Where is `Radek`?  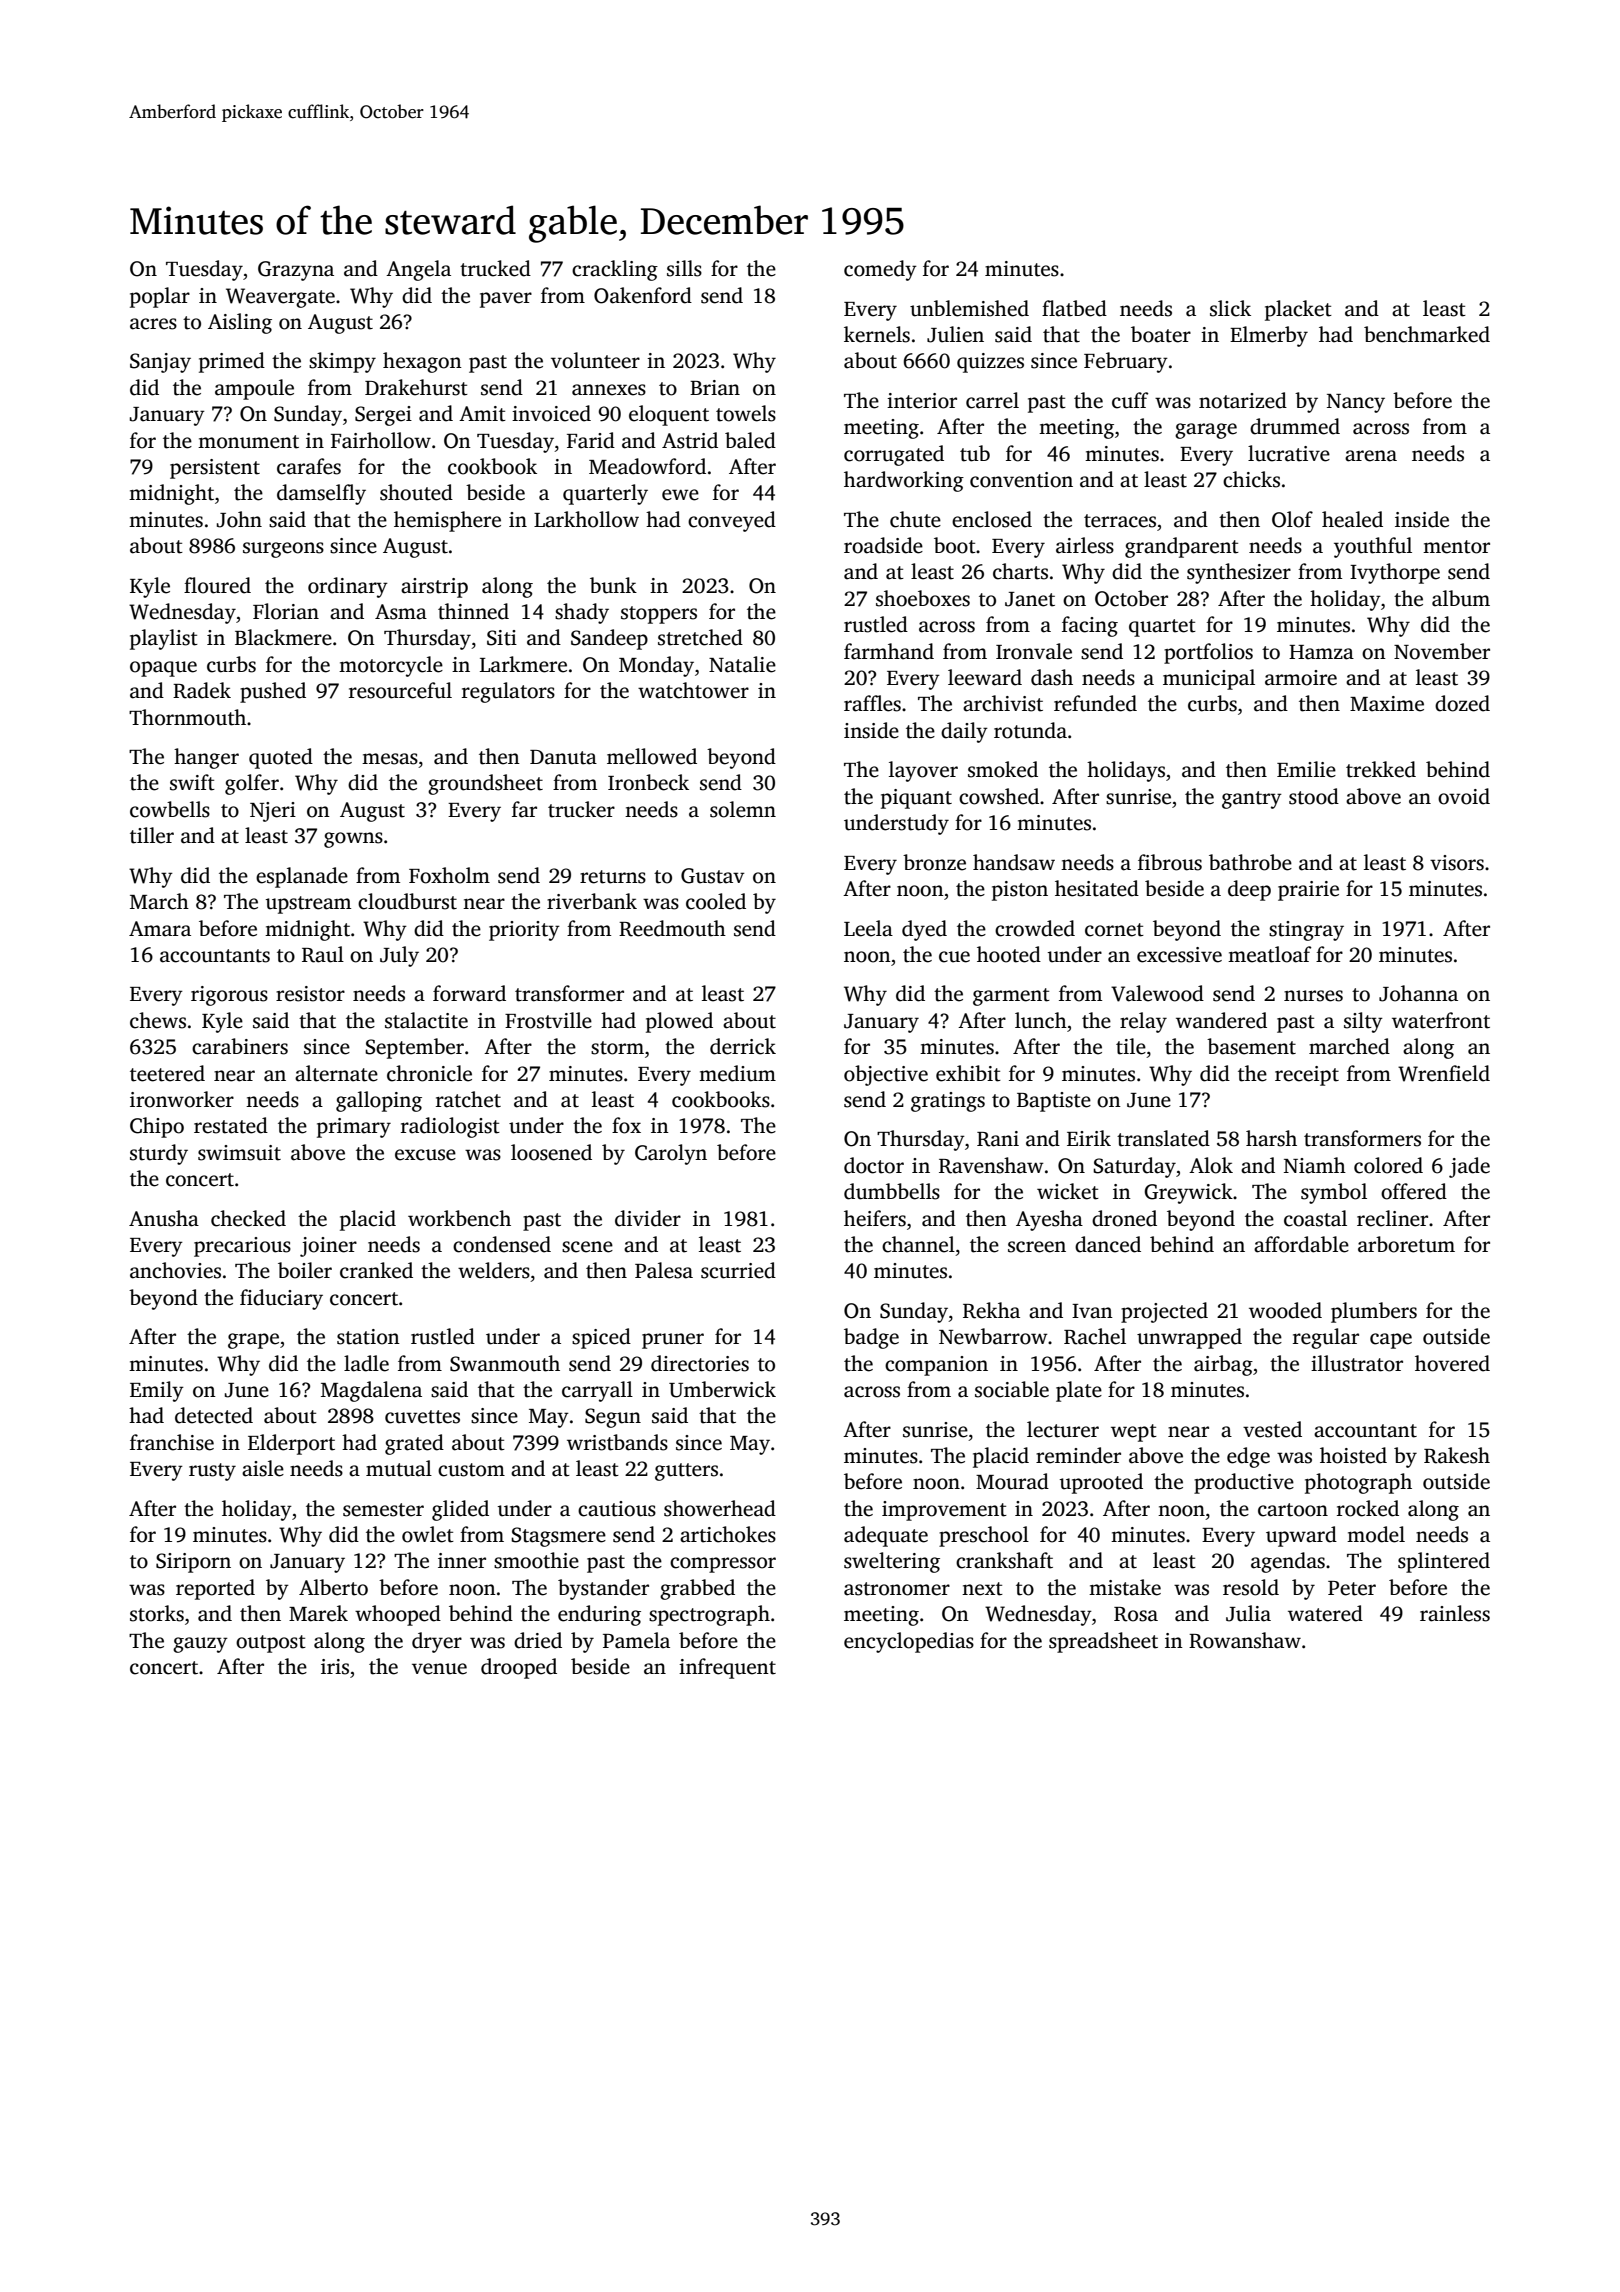 Radek is located at coordinates (202, 690).
